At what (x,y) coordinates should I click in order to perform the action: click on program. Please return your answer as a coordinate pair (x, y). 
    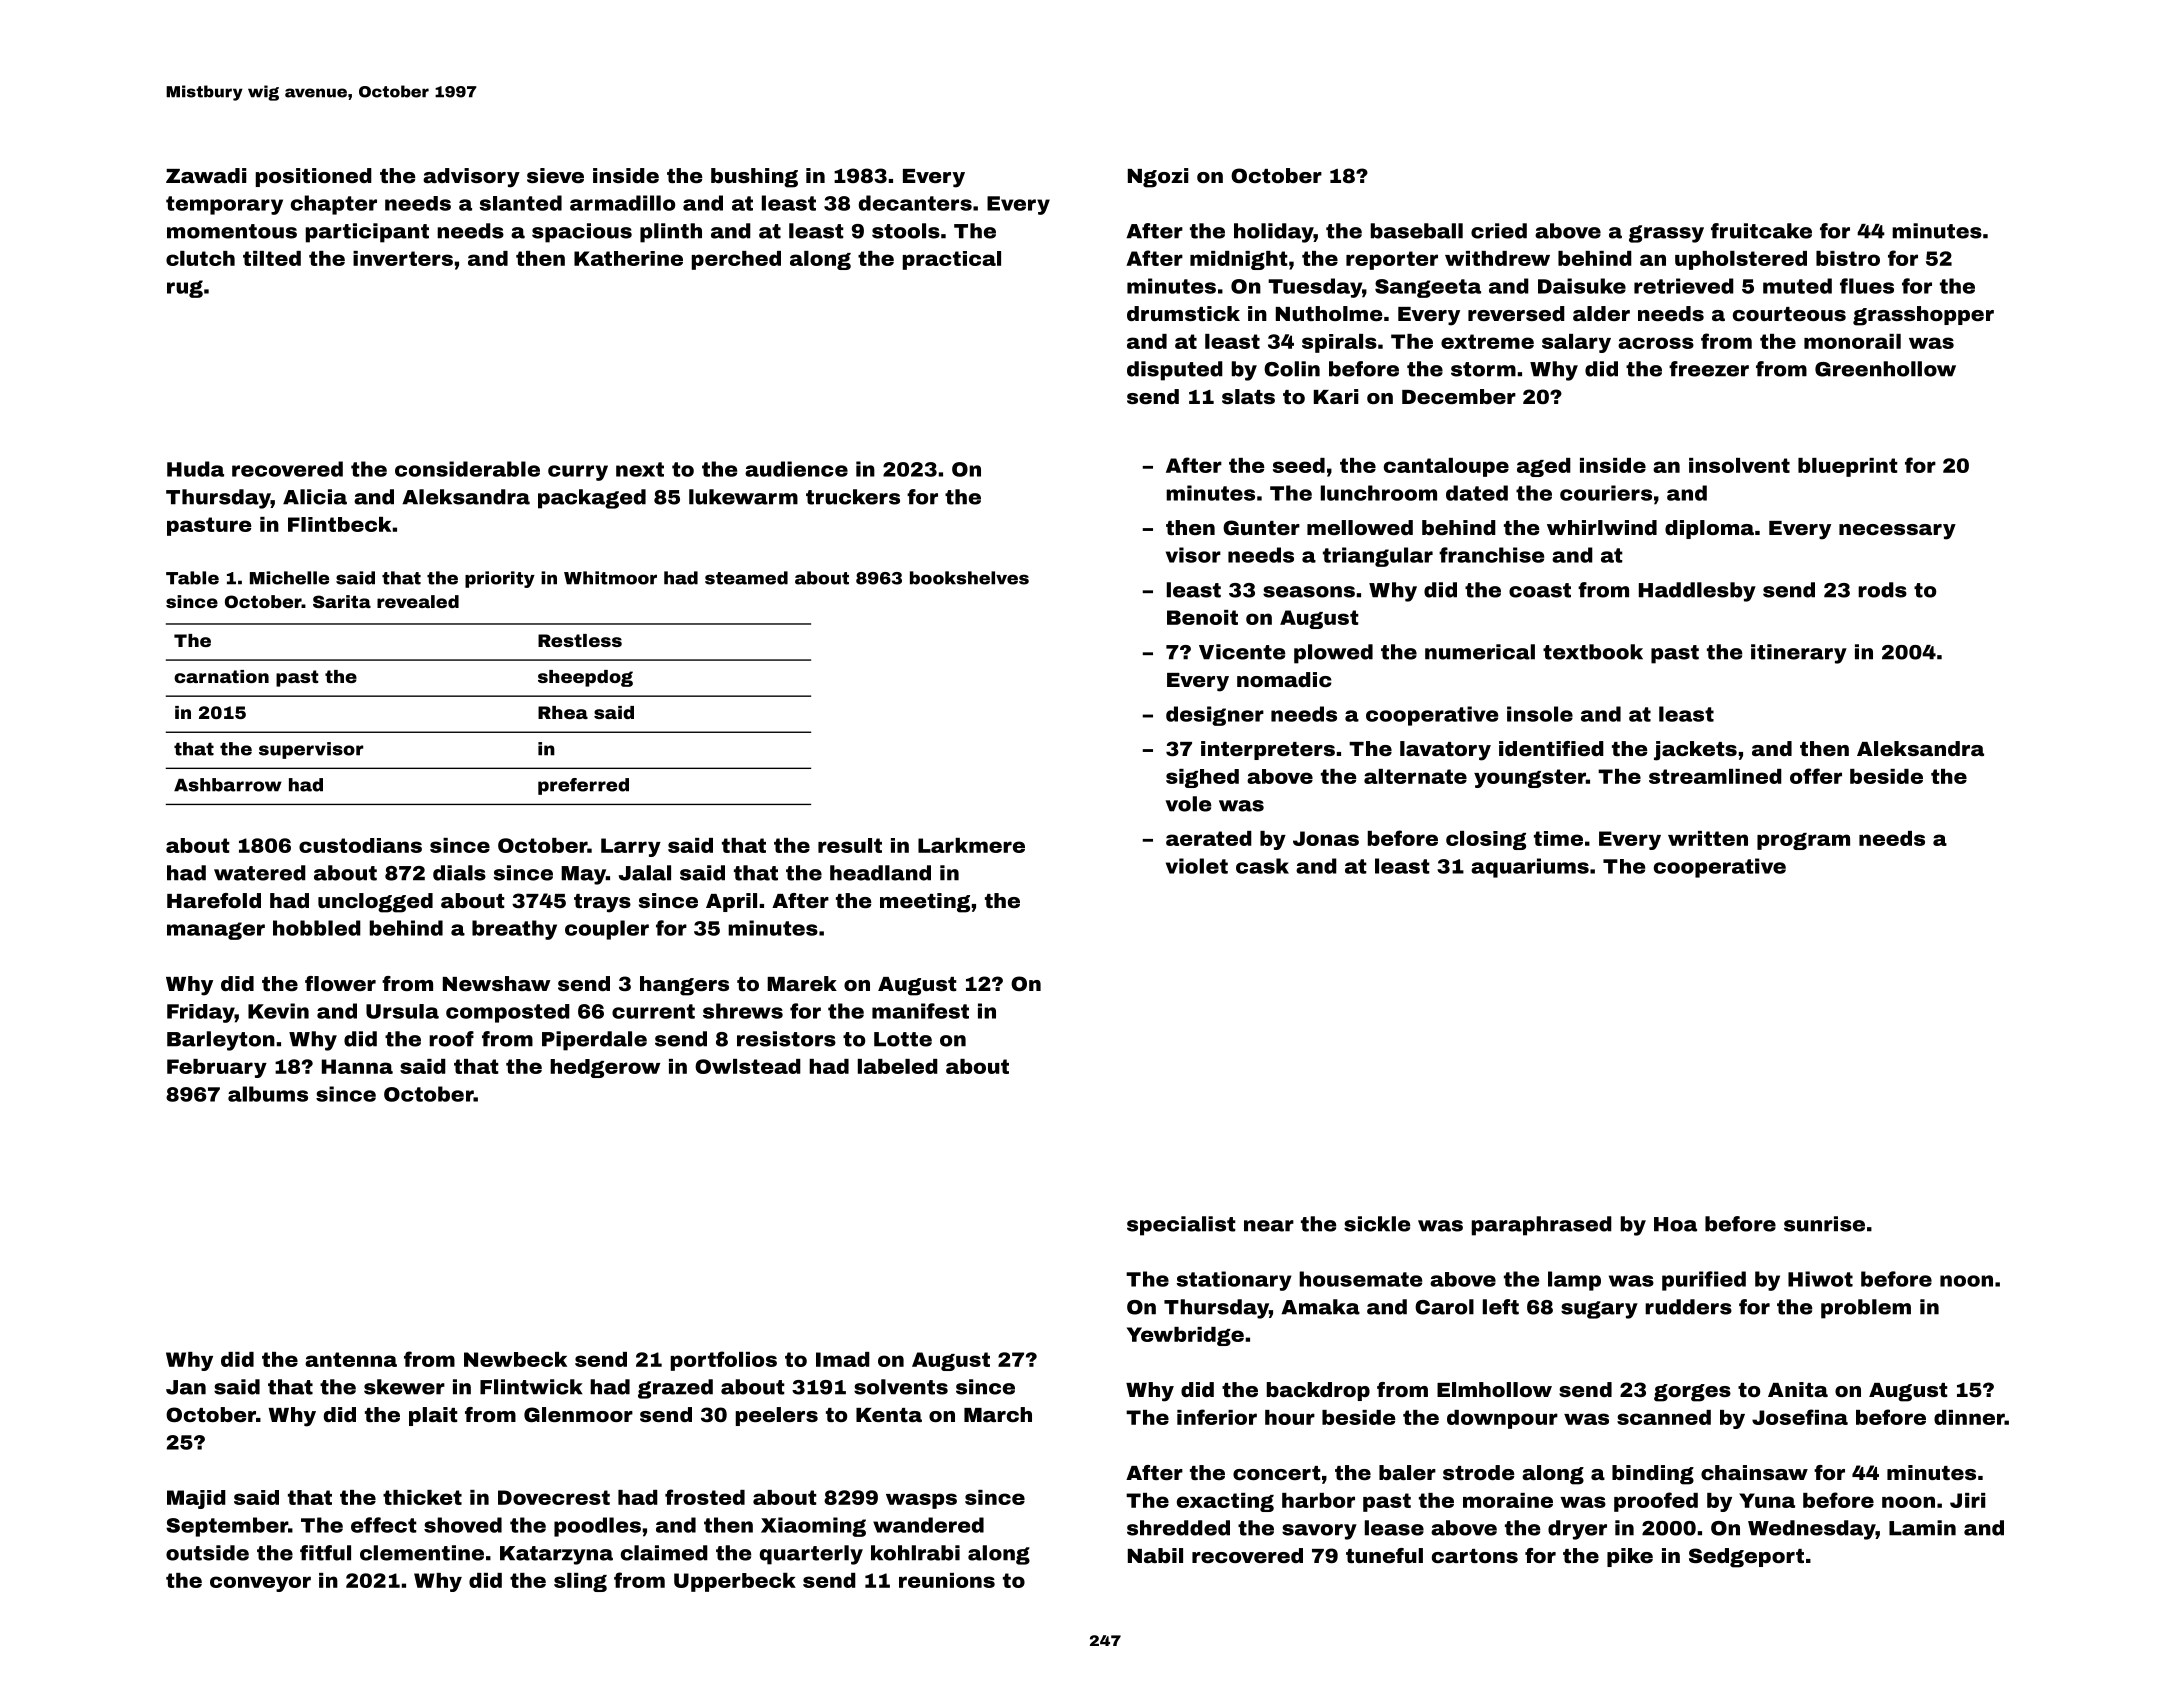
    Looking at the image, I should click on (1803, 841).
